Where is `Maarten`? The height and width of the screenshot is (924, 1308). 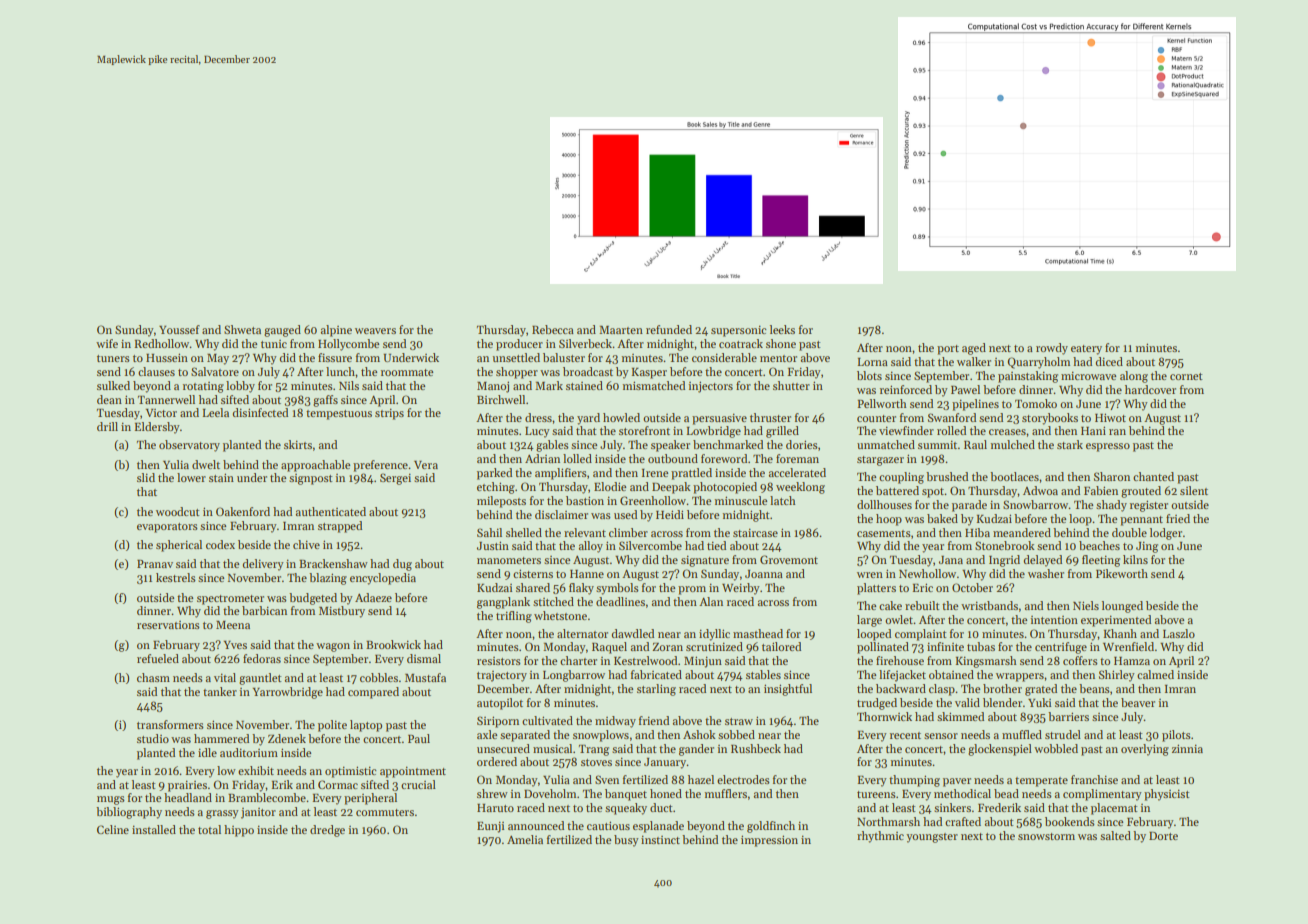
Maarten is located at coordinates (621, 330).
